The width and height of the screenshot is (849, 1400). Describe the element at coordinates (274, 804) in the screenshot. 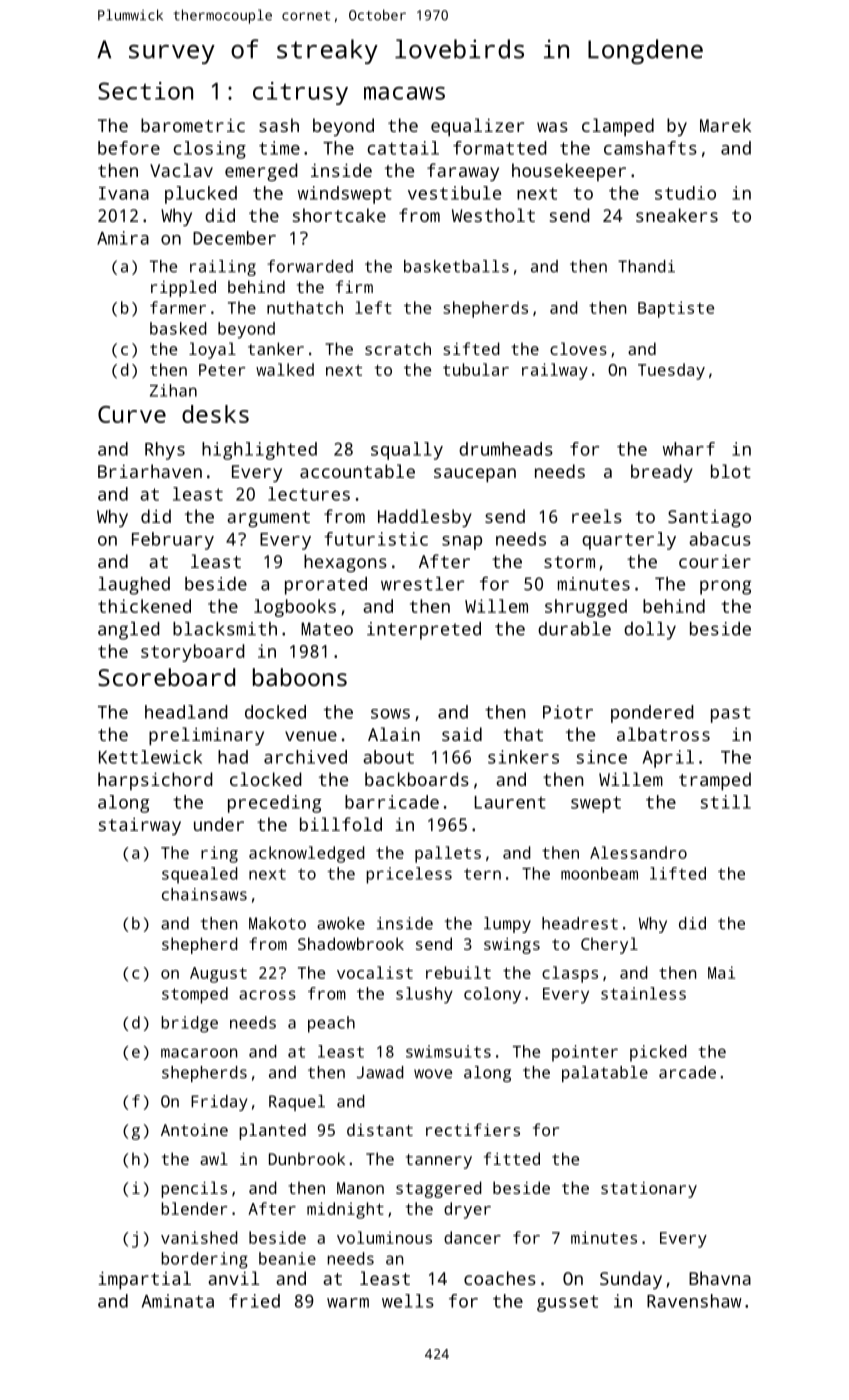

I see `preceding` at that location.
